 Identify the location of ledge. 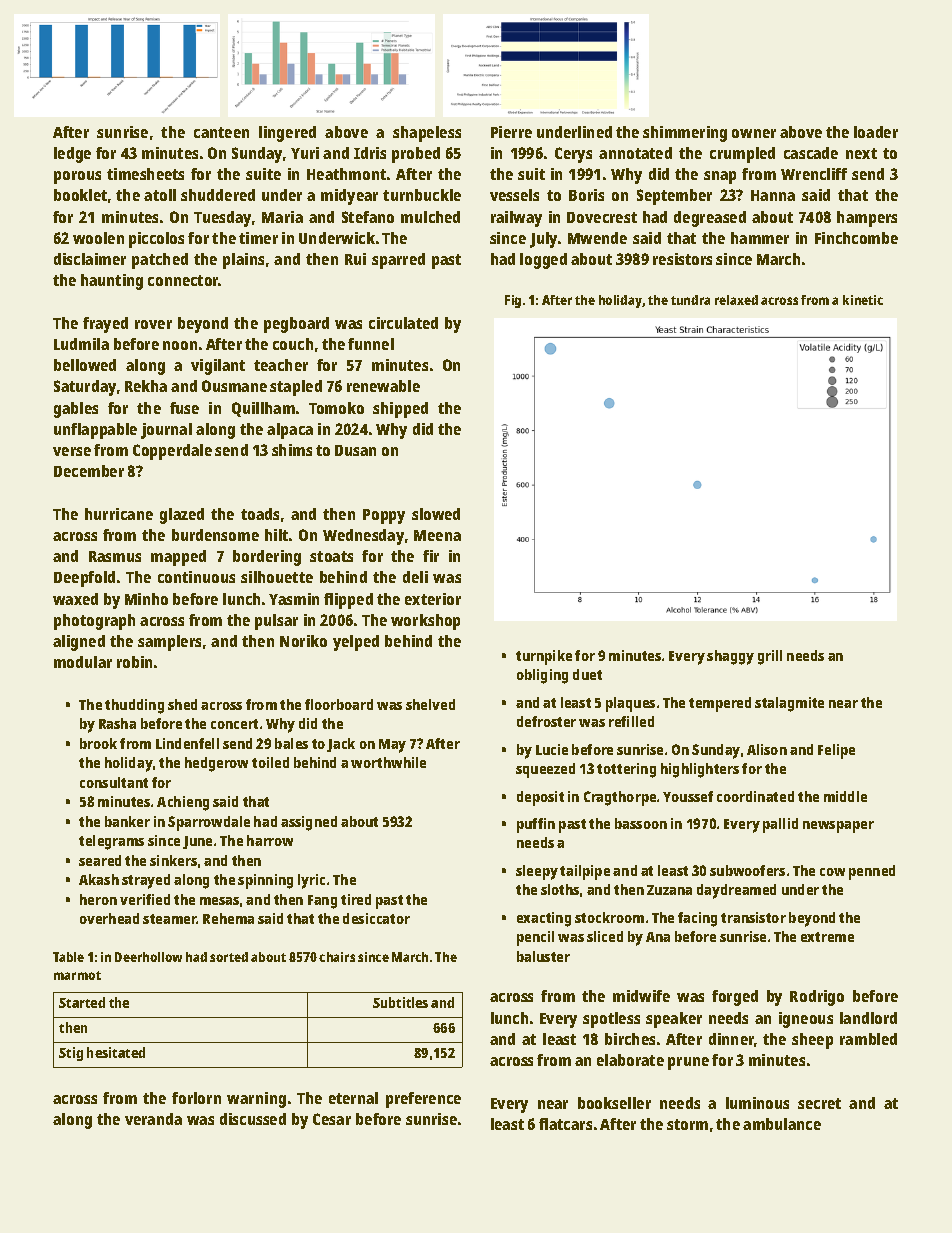
(72, 155).
